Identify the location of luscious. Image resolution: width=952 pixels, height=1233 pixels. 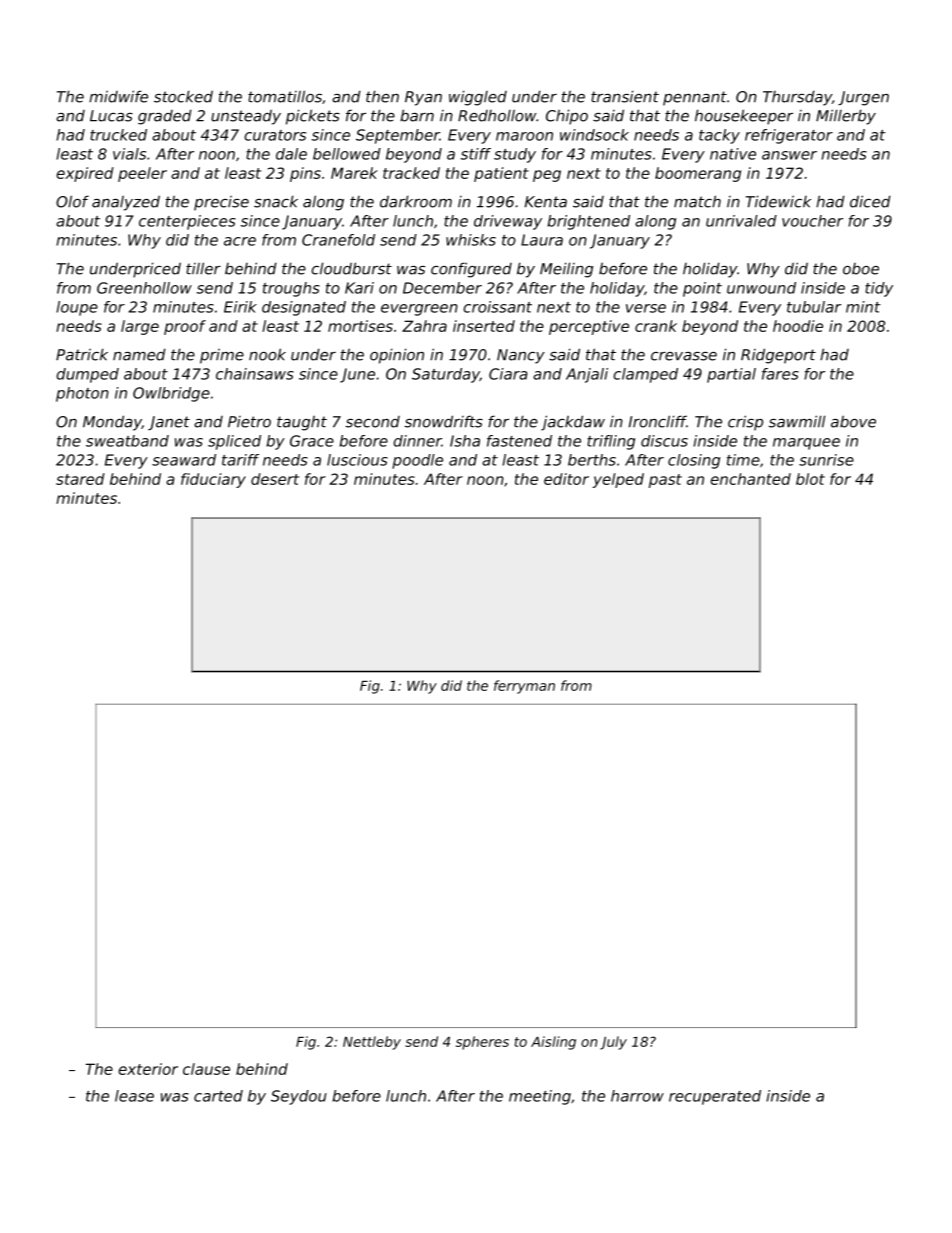
(357, 460).
